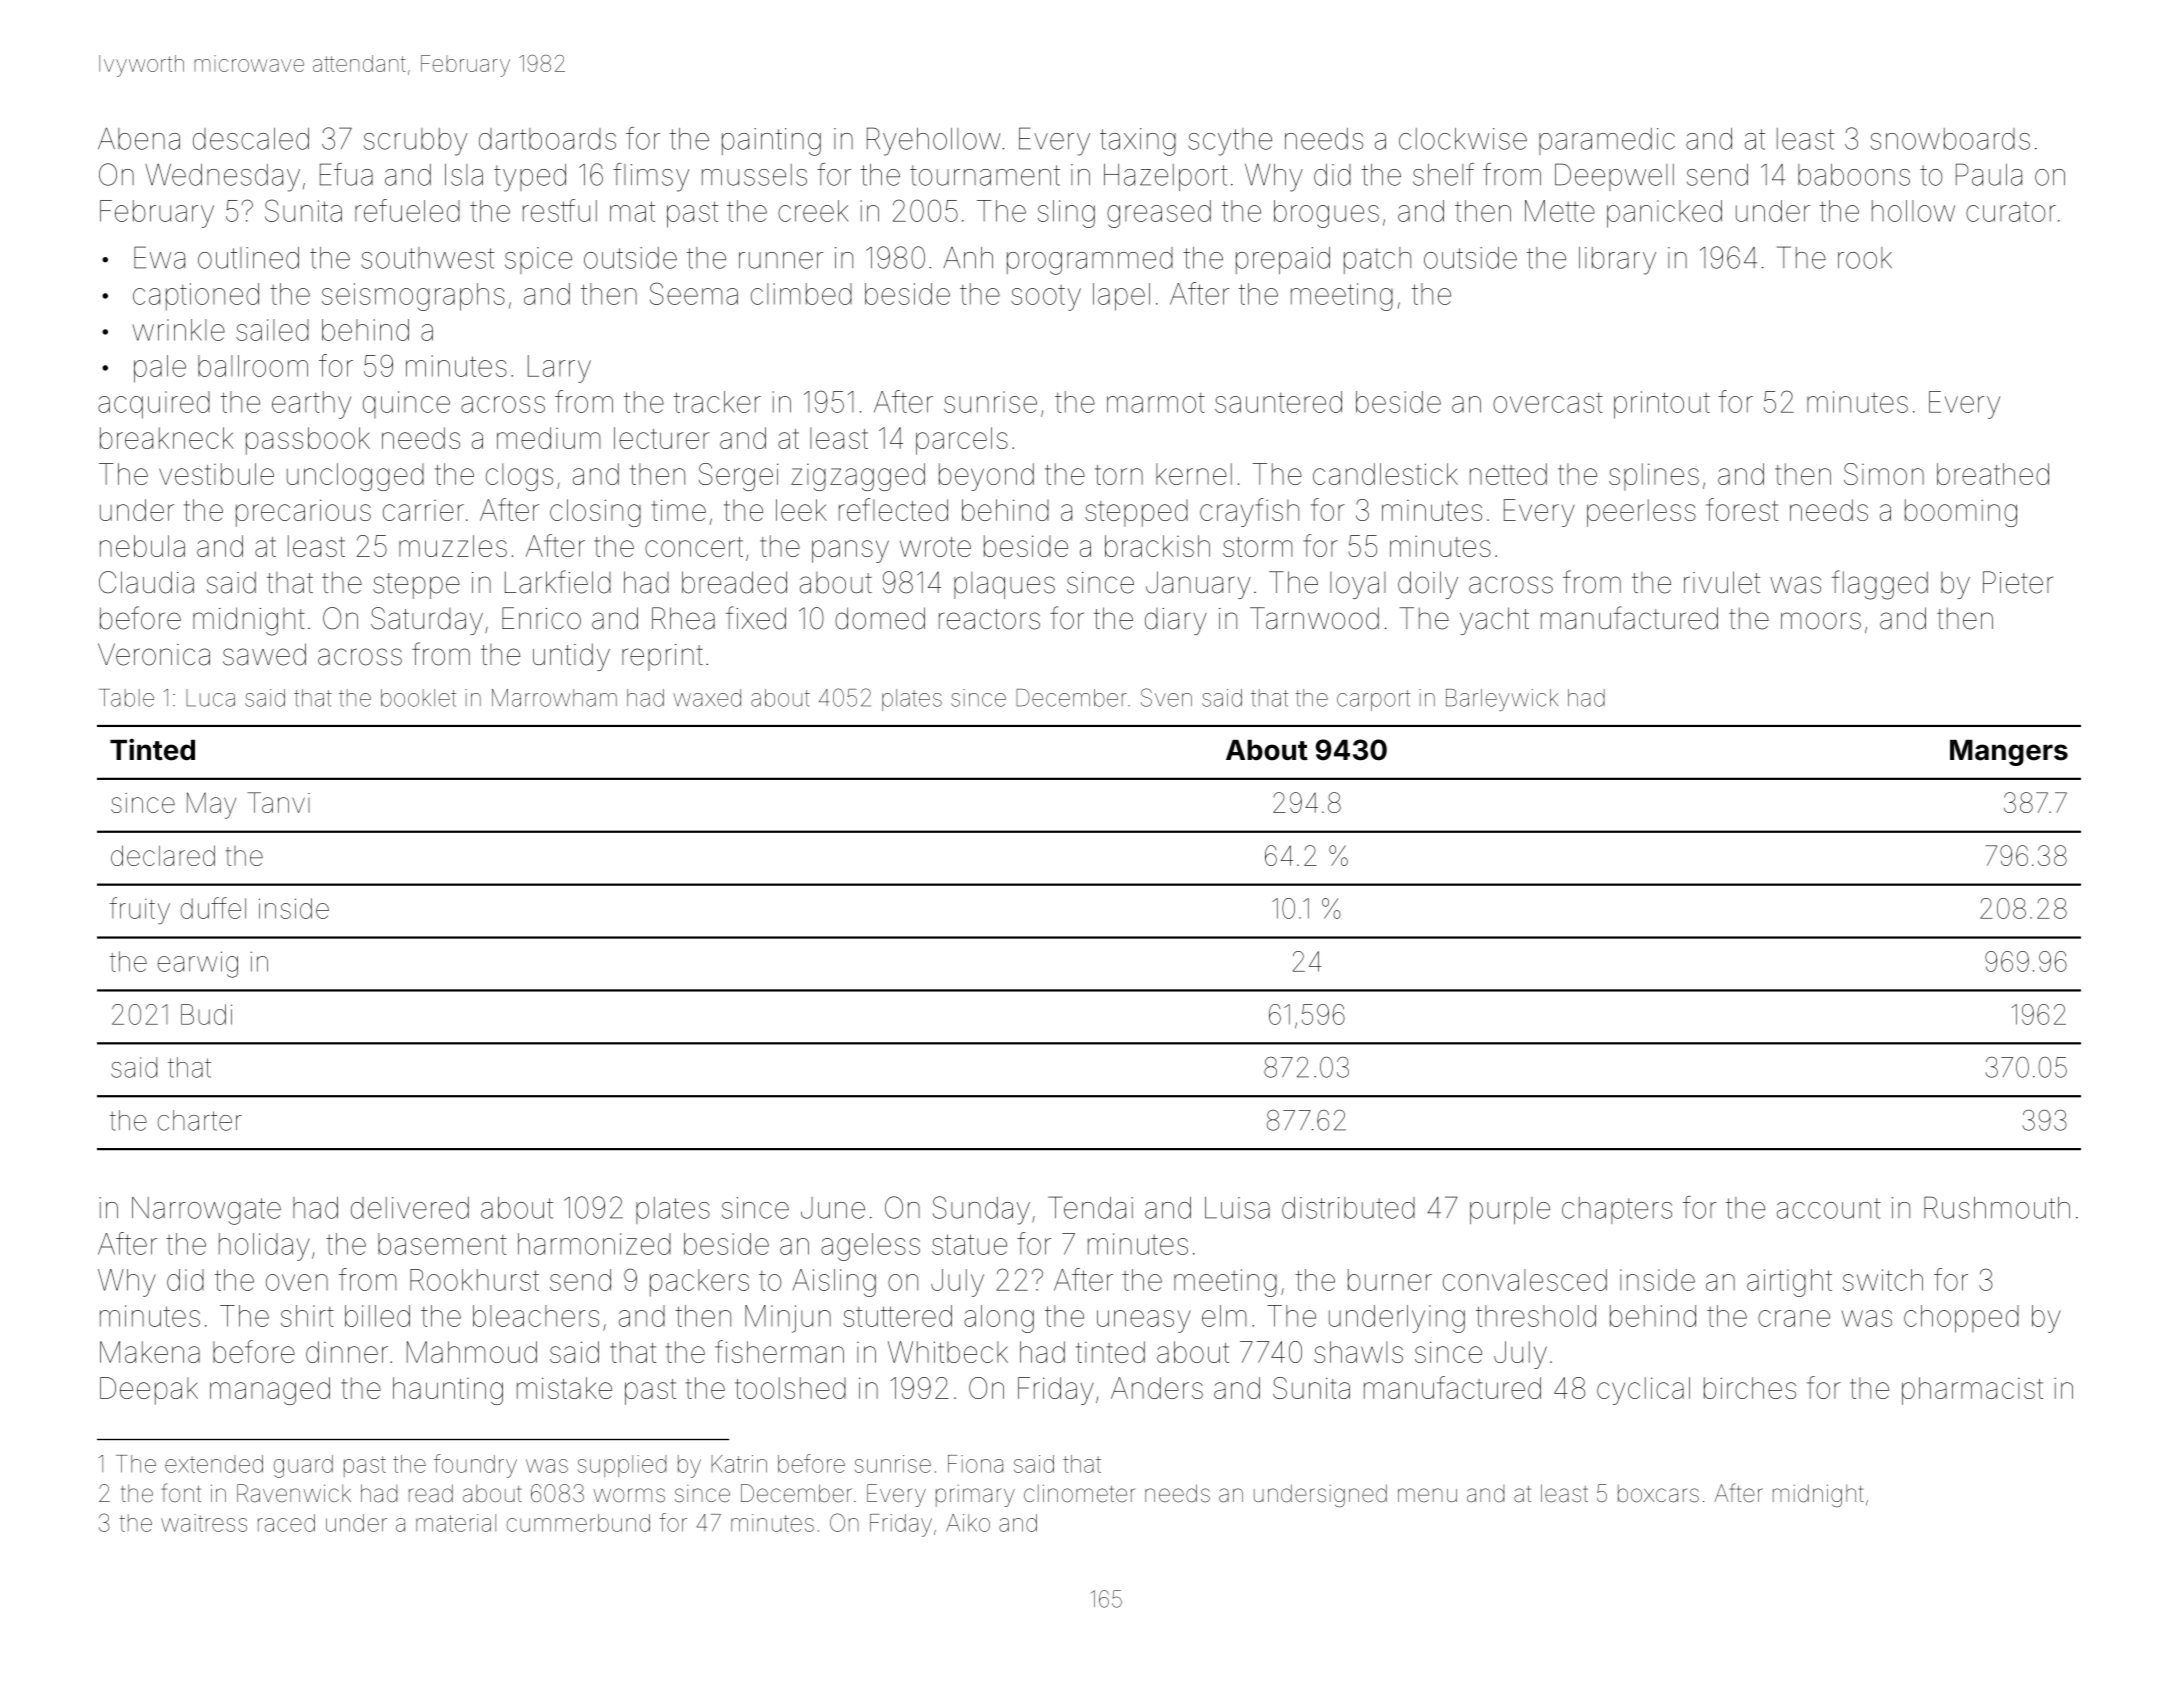  What do you see at coordinates (1278, 402) in the screenshot?
I see `sauntered` at bounding box center [1278, 402].
